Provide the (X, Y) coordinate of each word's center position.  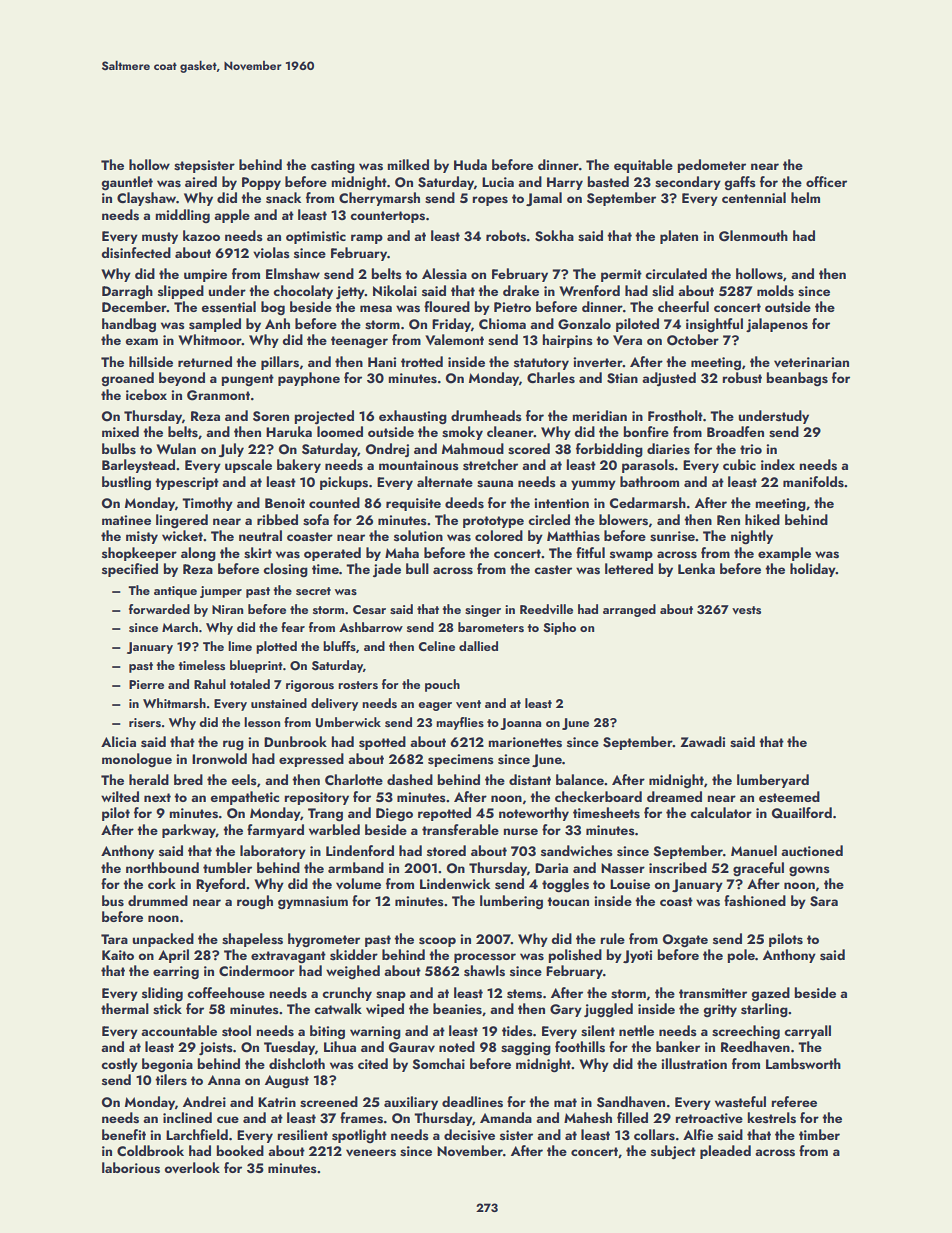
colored (499, 535)
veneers (371, 1153)
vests (746, 610)
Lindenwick (455, 883)
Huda (470, 164)
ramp (367, 239)
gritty (720, 1011)
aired (201, 181)
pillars (280, 363)
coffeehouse (226, 993)
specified (130, 570)
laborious (131, 1168)
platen (679, 237)
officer (826, 181)
